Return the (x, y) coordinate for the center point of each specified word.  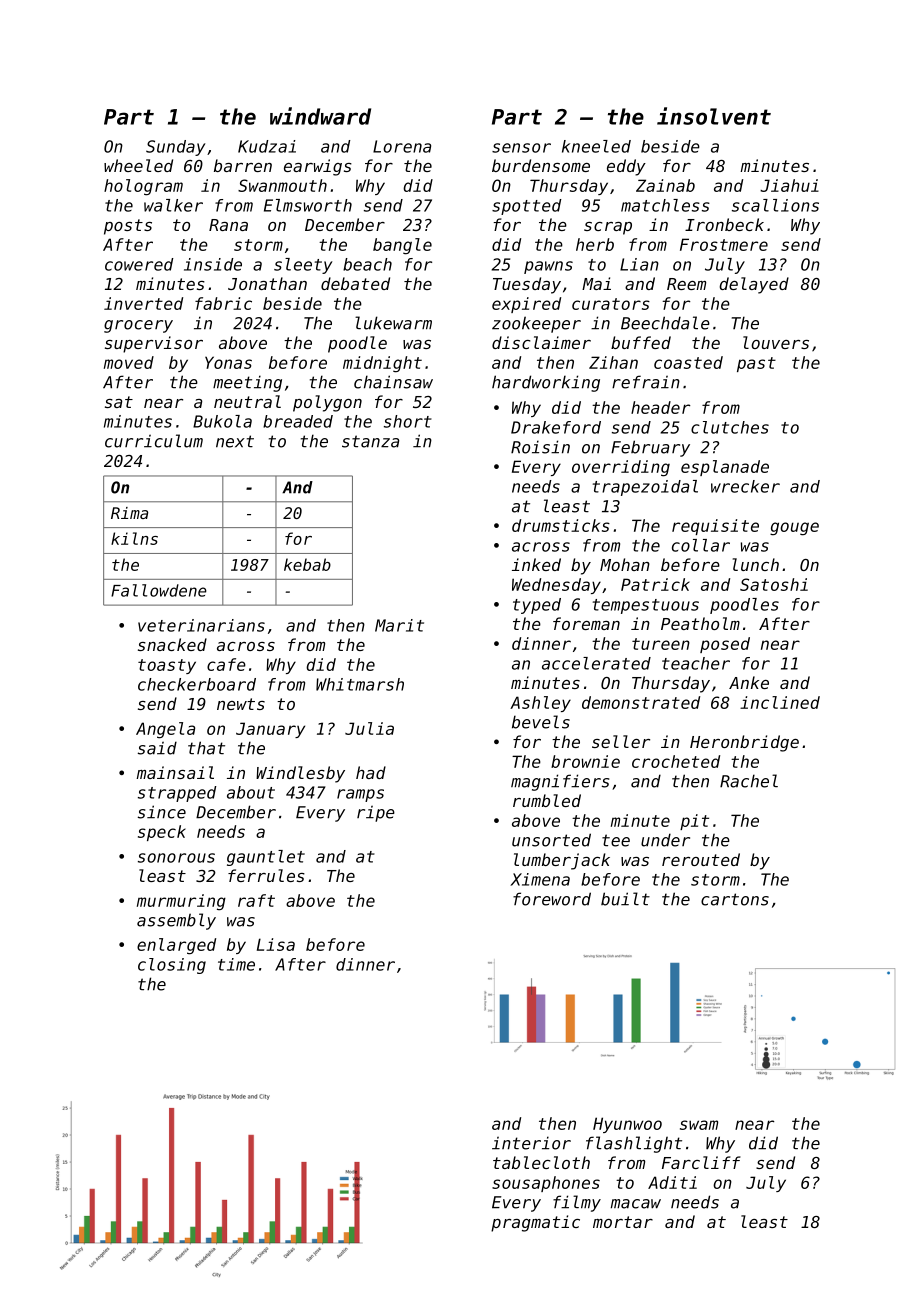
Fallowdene (159, 590)
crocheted (676, 761)
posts (128, 227)
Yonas (228, 362)
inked (536, 564)
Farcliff (701, 1162)
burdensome (541, 165)
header (660, 407)
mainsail (175, 772)
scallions (775, 205)
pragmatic (535, 1223)
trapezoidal (645, 488)
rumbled (547, 800)
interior (531, 1143)
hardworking (546, 383)
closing (172, 966)
